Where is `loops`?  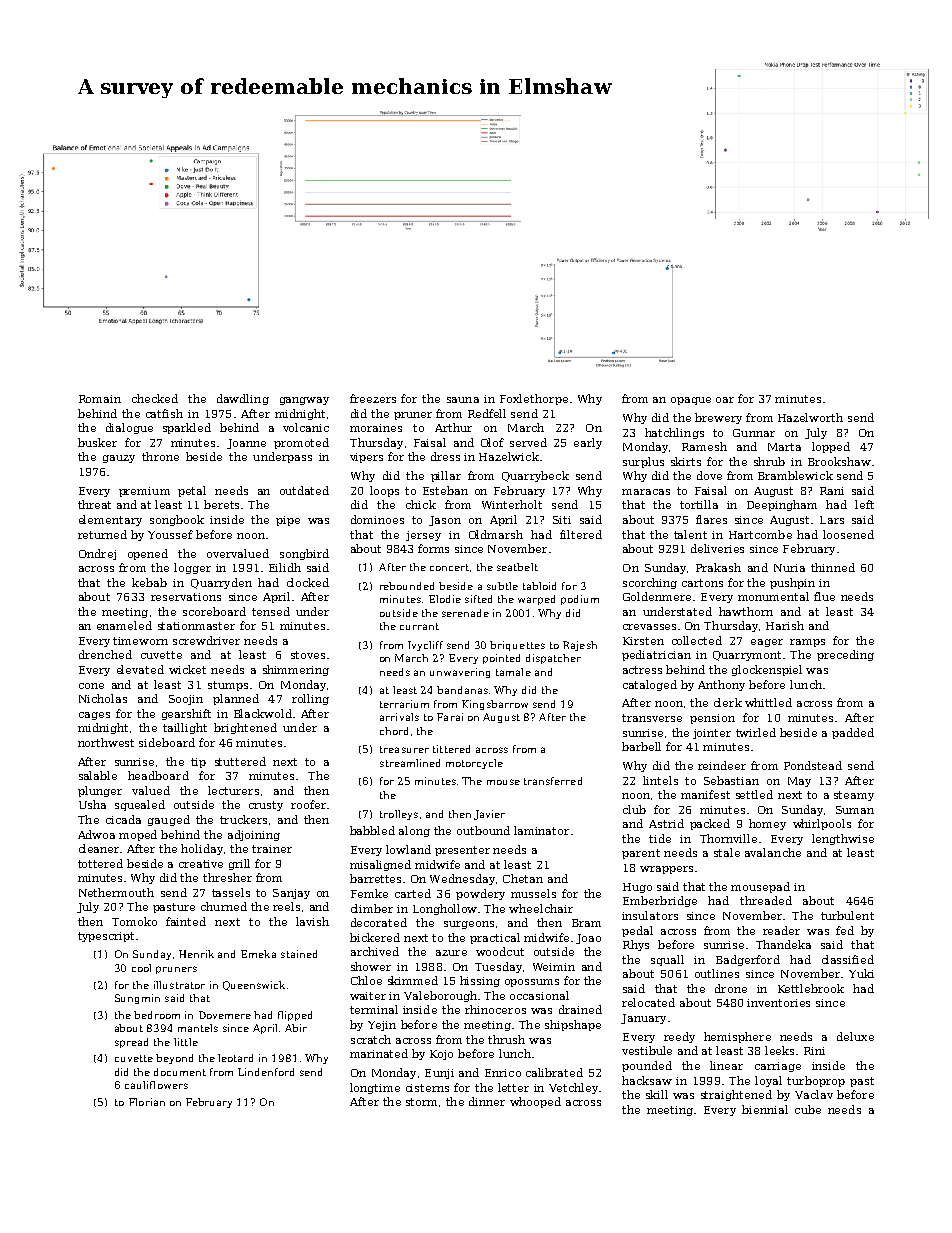 loops is located at coordinates (384, 491).
